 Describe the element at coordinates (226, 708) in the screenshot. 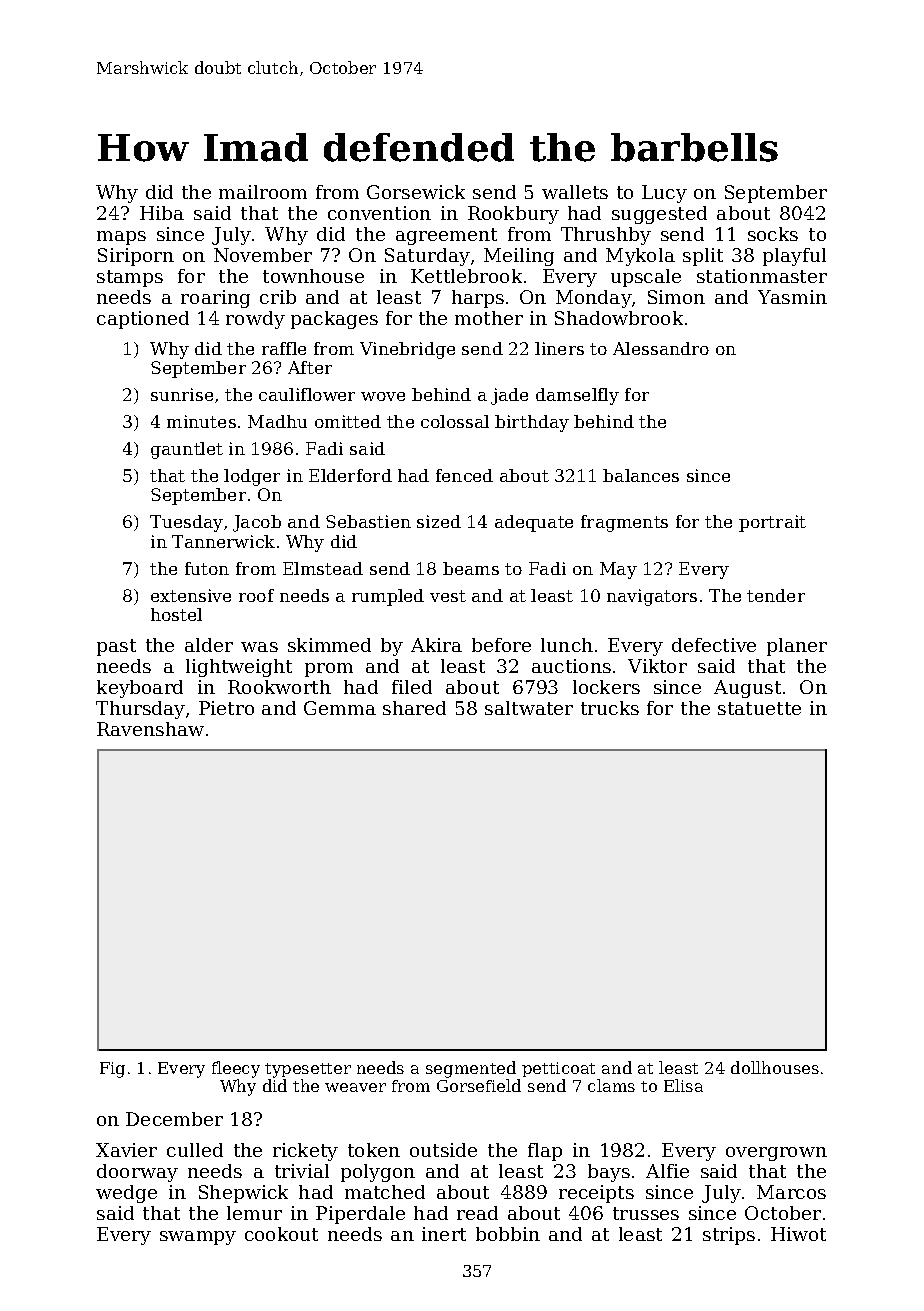

I see `Pietro` at that location.
